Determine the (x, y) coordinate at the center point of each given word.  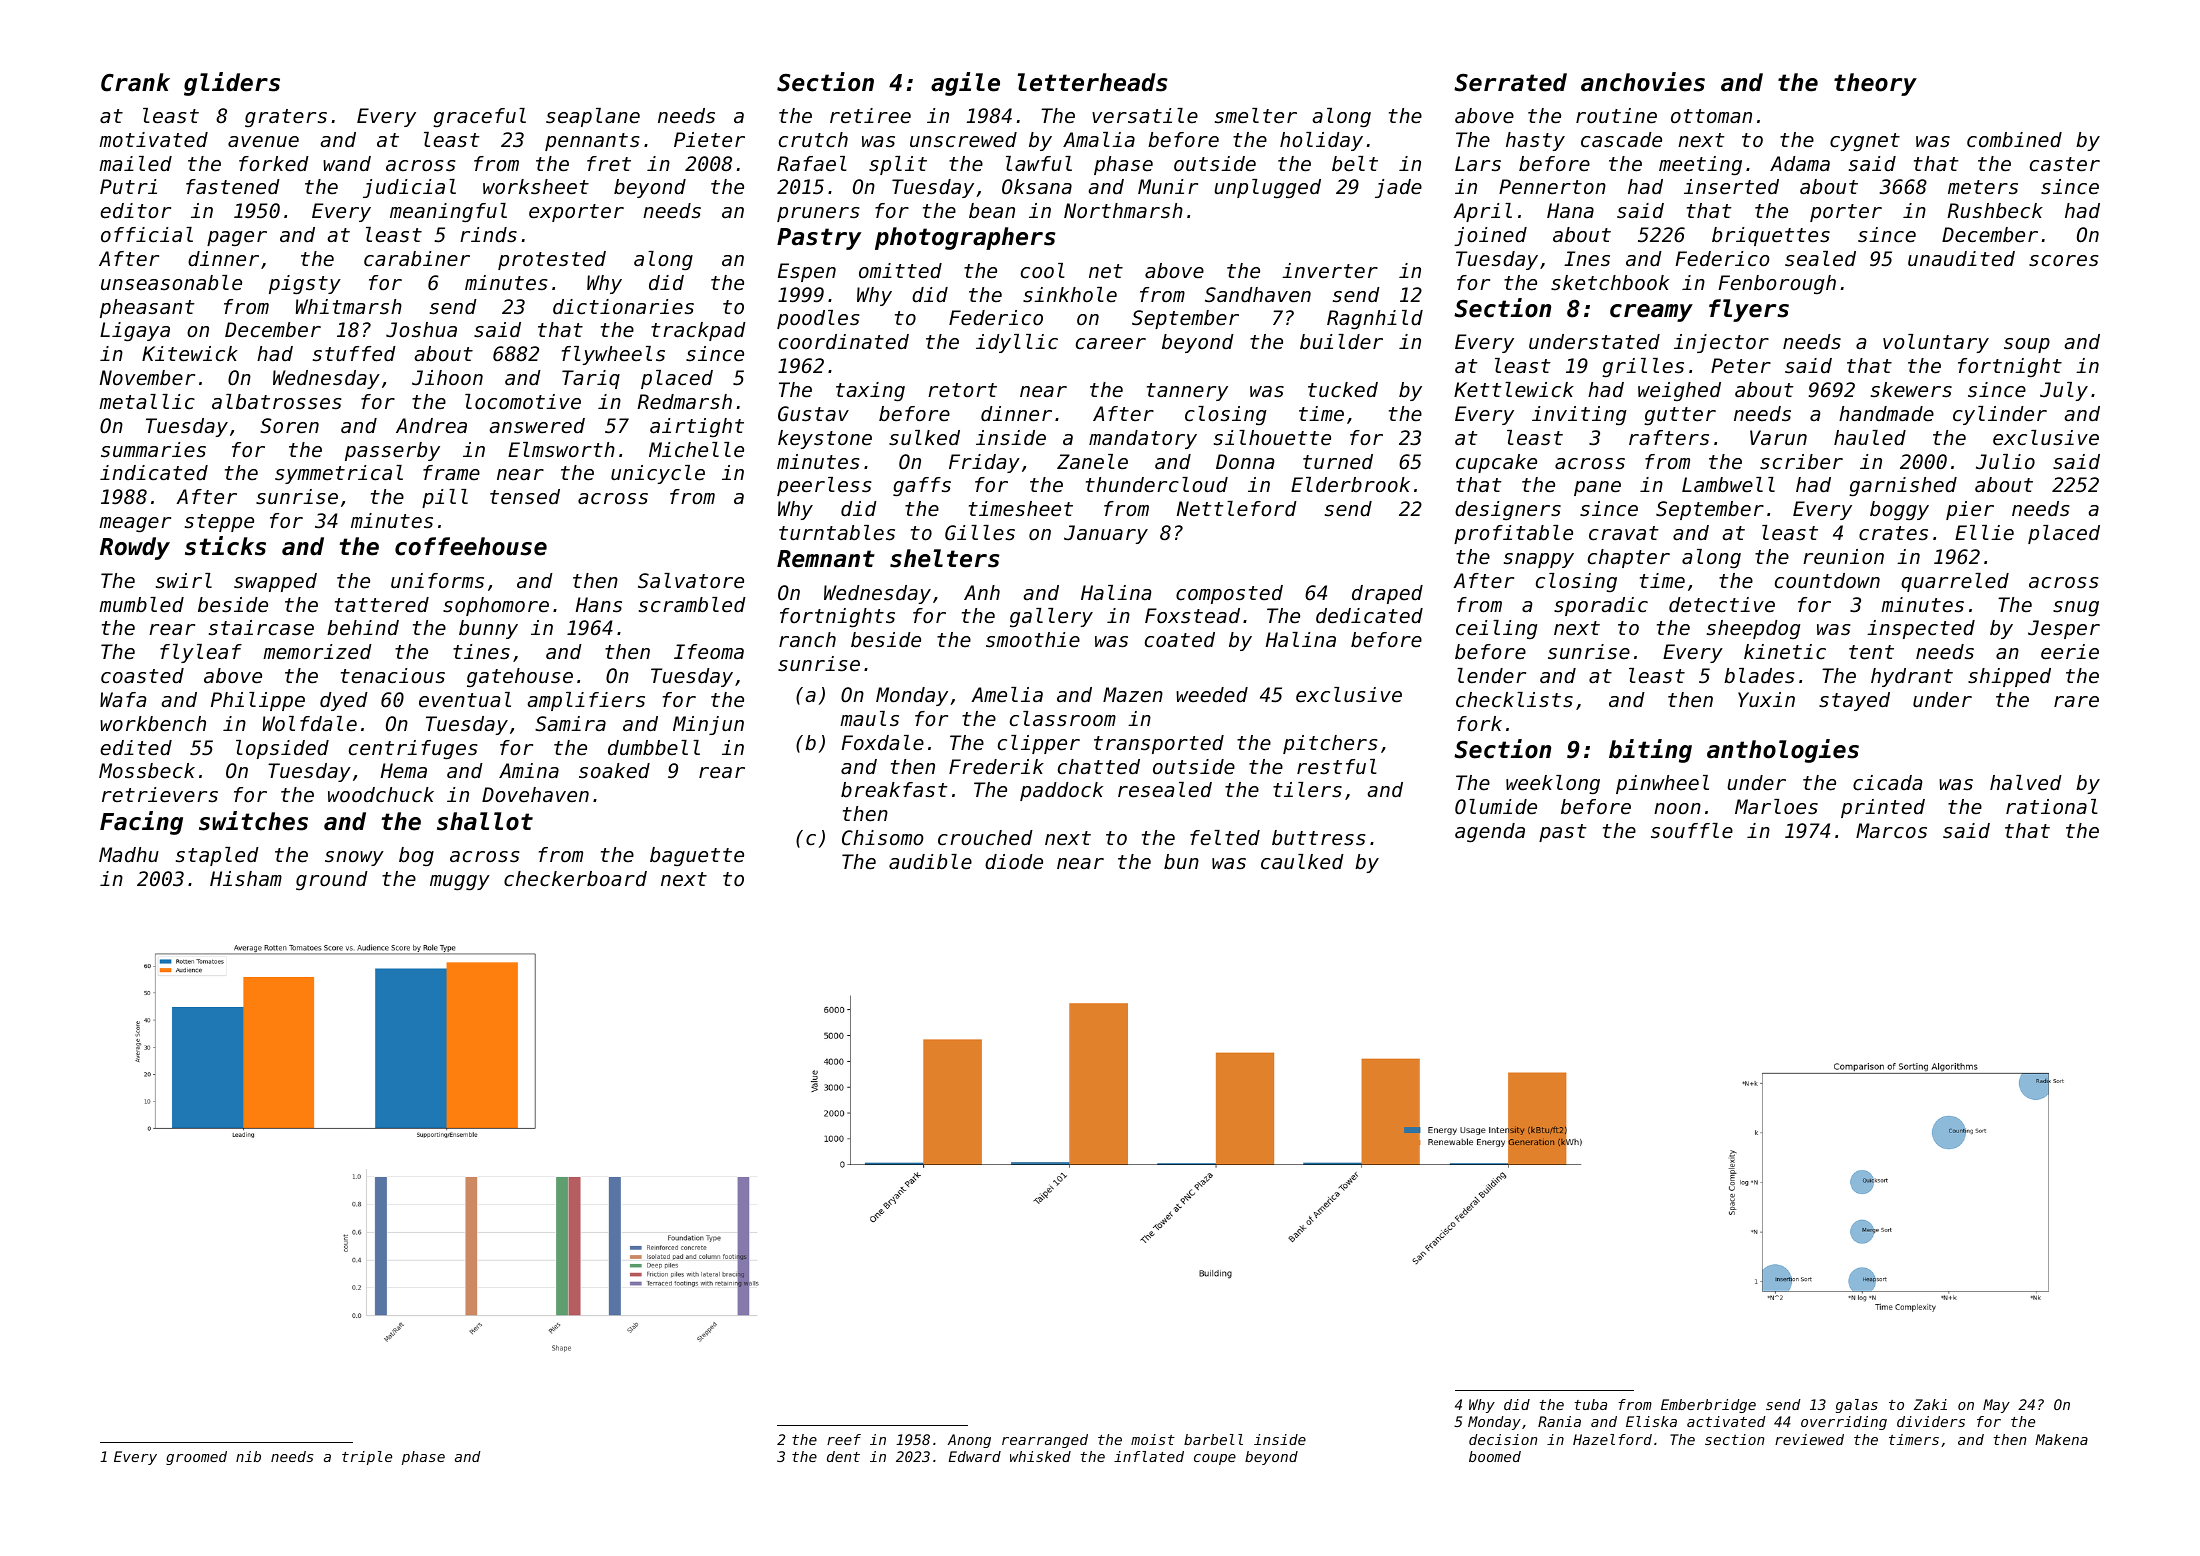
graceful (479, 117)
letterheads (1092, 82)
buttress (1319, 838)
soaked (614, 771)
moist (1153, 1439)
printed (1883, 808)
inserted (1731, 187)
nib (248, 1456)
